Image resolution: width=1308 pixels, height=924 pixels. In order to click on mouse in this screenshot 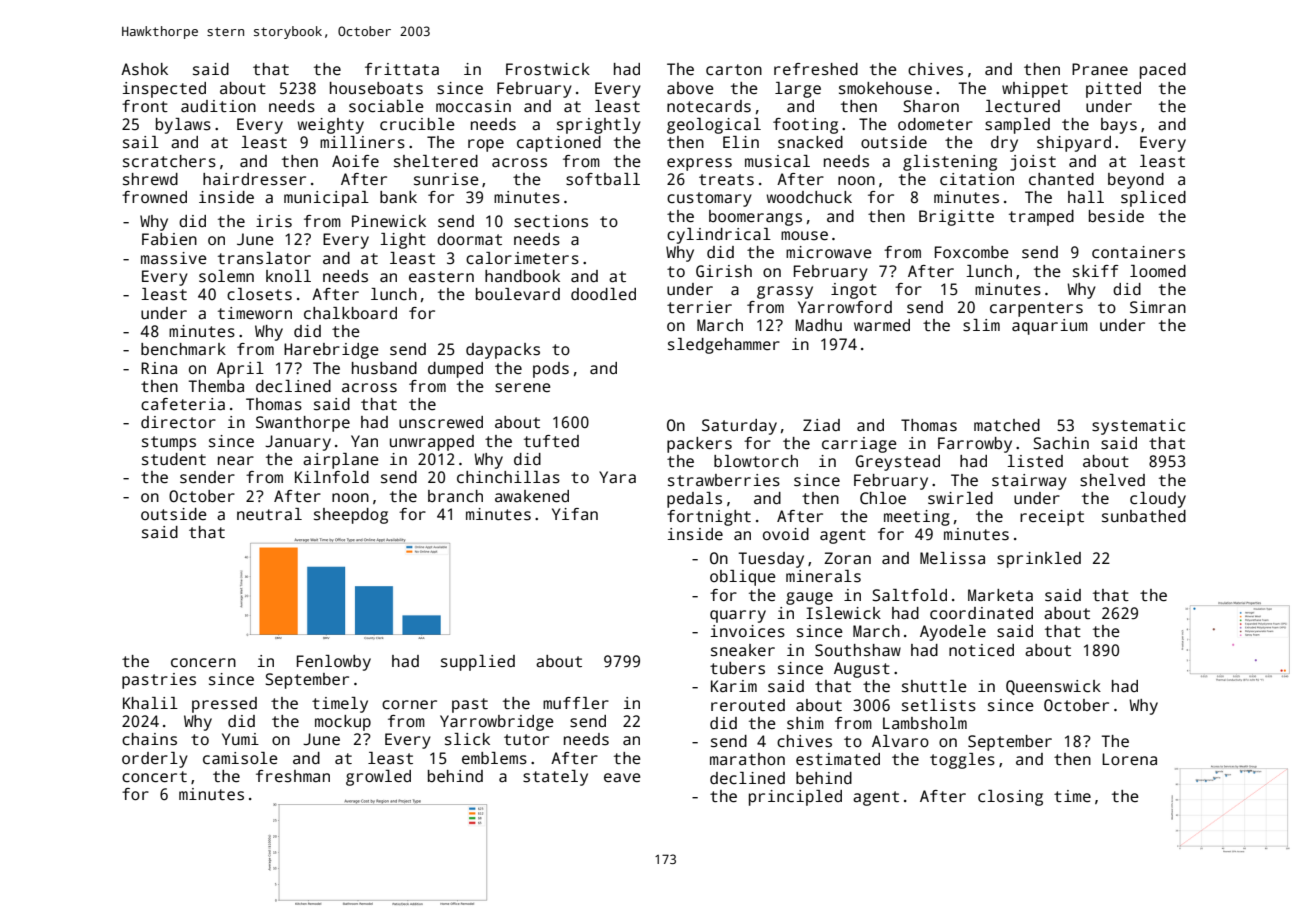, I will do `click(804, 236)`.
